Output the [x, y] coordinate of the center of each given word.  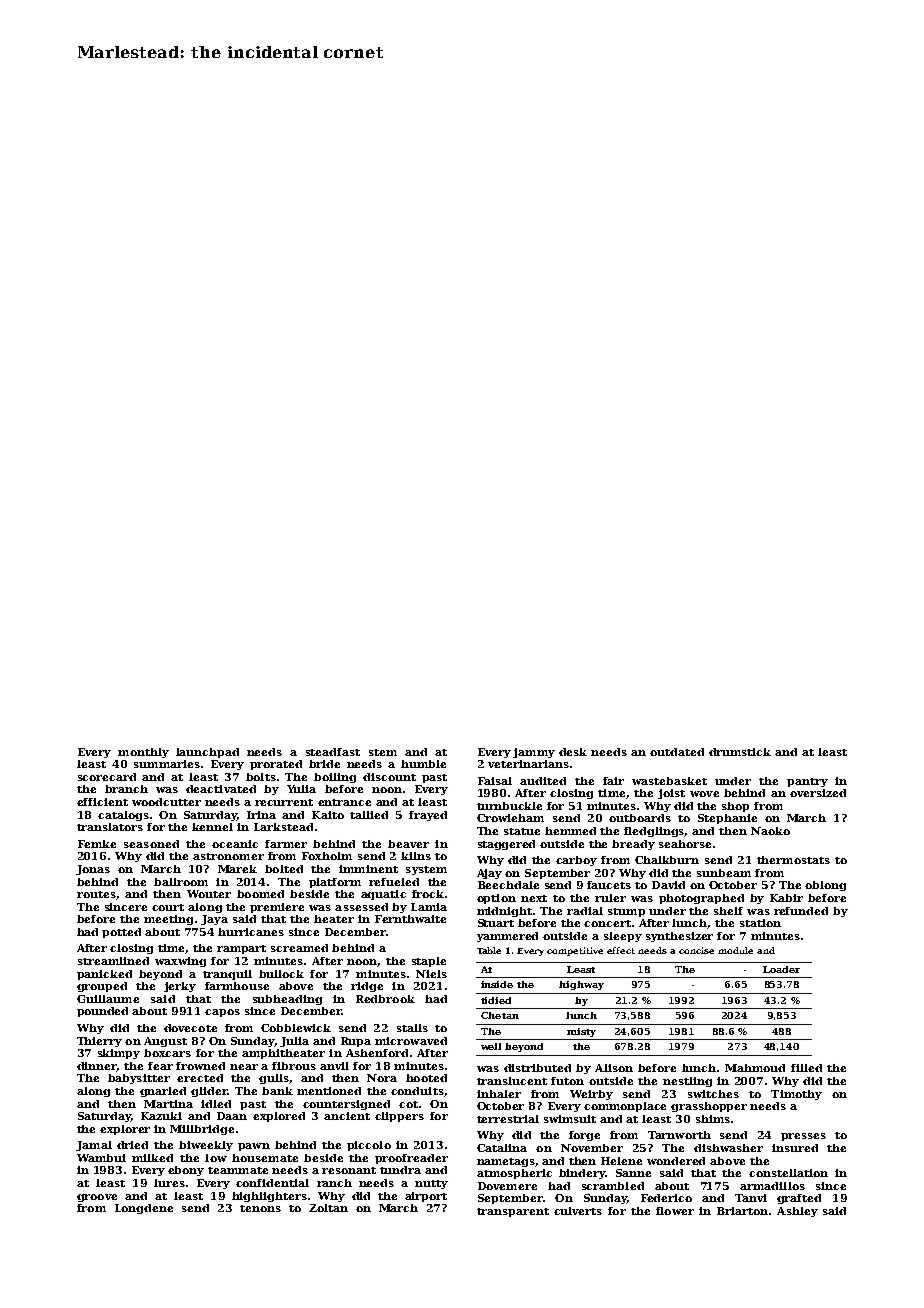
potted [121, 933]
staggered [506, 845]
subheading [287, 1000]
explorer [125, 1130]
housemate [265, 1158]
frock [428, 894]
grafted [799, 1199]
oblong [825, 886]
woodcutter [166, 802]
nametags [506, 1162]
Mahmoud [755, 1068]
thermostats [793, 860]
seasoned [151, 844]
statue [522, 831]
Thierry [99, 1042]
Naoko [770, 831]
